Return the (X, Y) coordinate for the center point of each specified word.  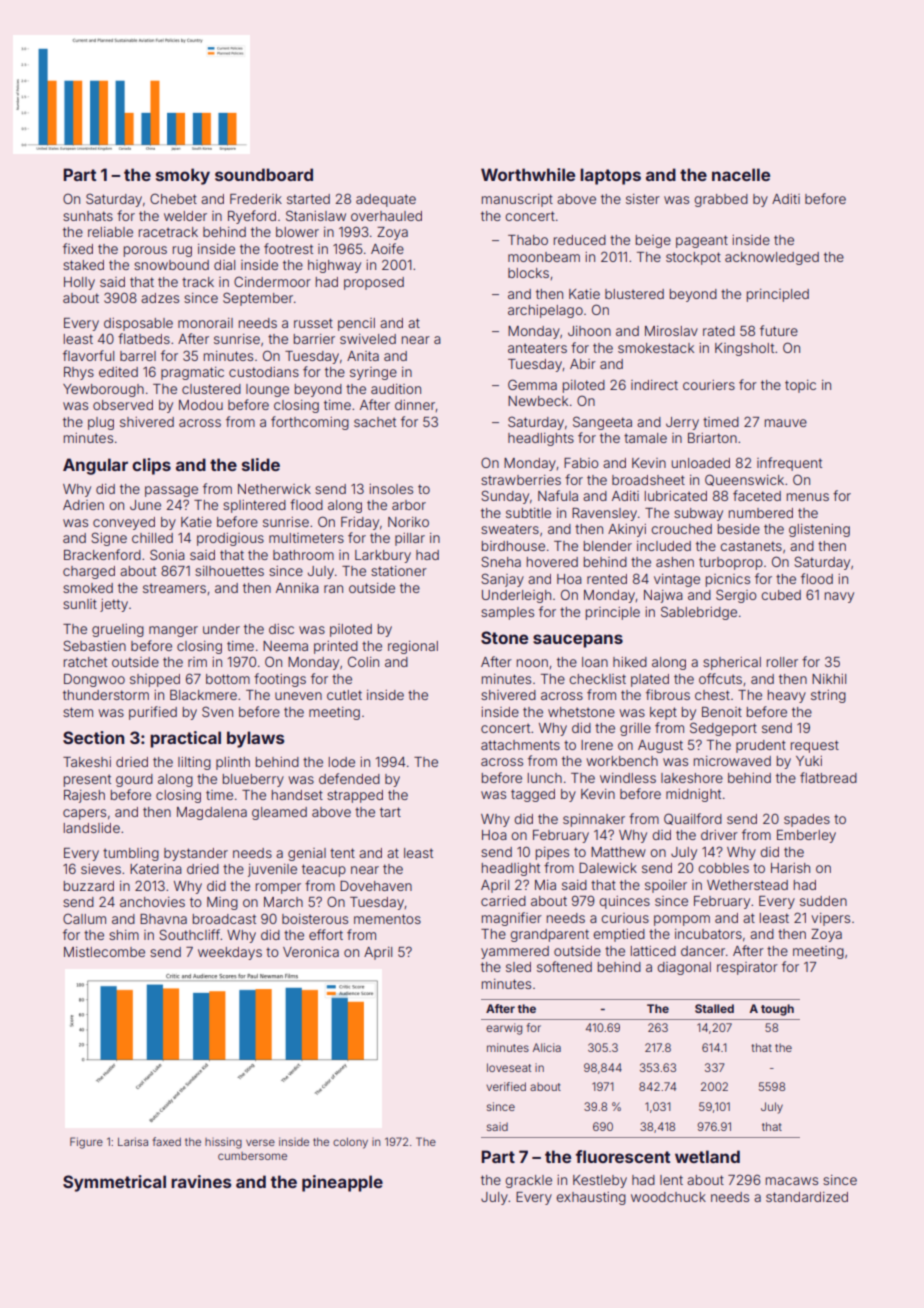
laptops (610, 176)
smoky (183, 176)
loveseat (509, 1067)
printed (336, 647)
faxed (167, 1141)
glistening (819, 530)
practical (185, 739)
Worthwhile (528, 174)
